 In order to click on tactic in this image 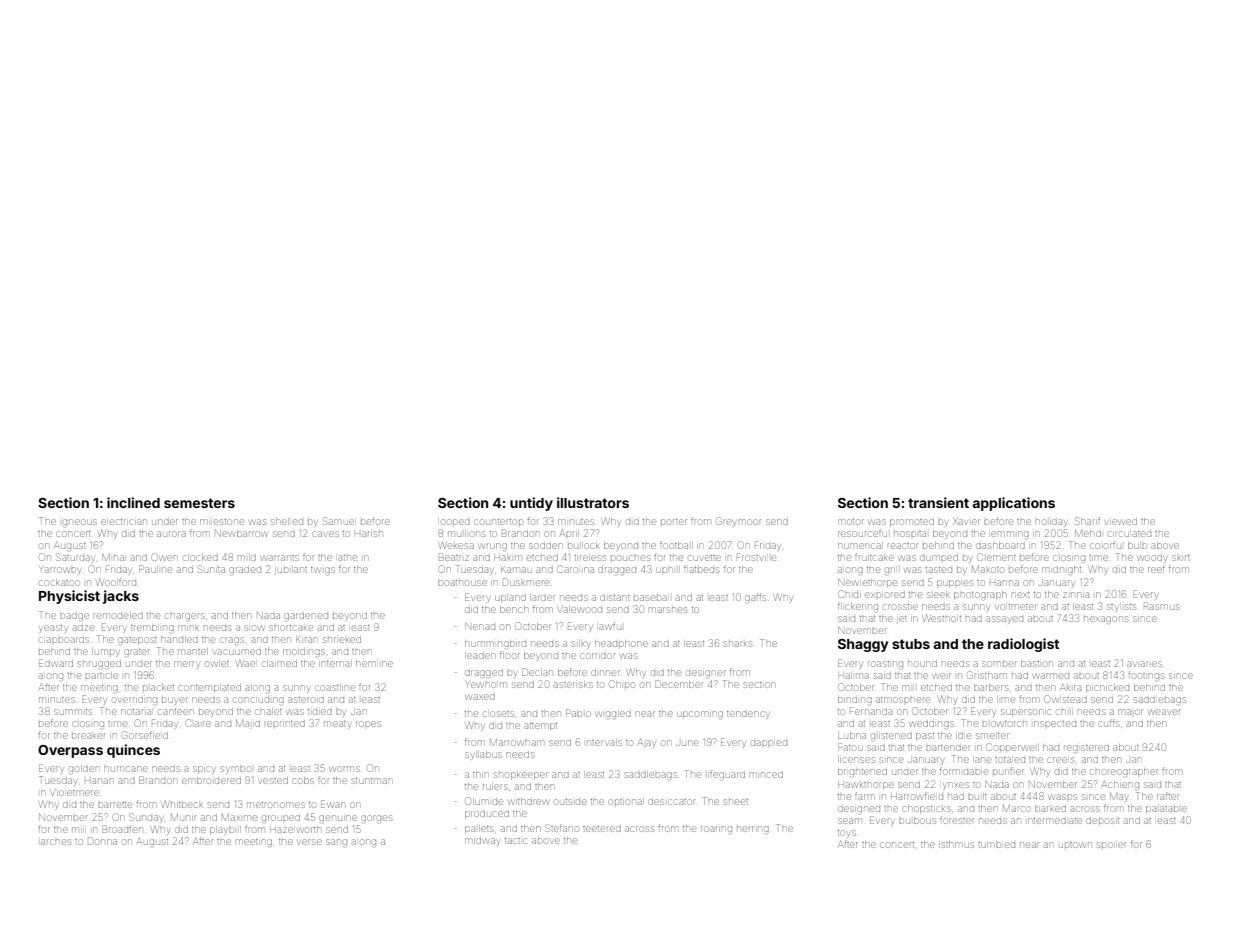, I will do `click(516, 841)`.
